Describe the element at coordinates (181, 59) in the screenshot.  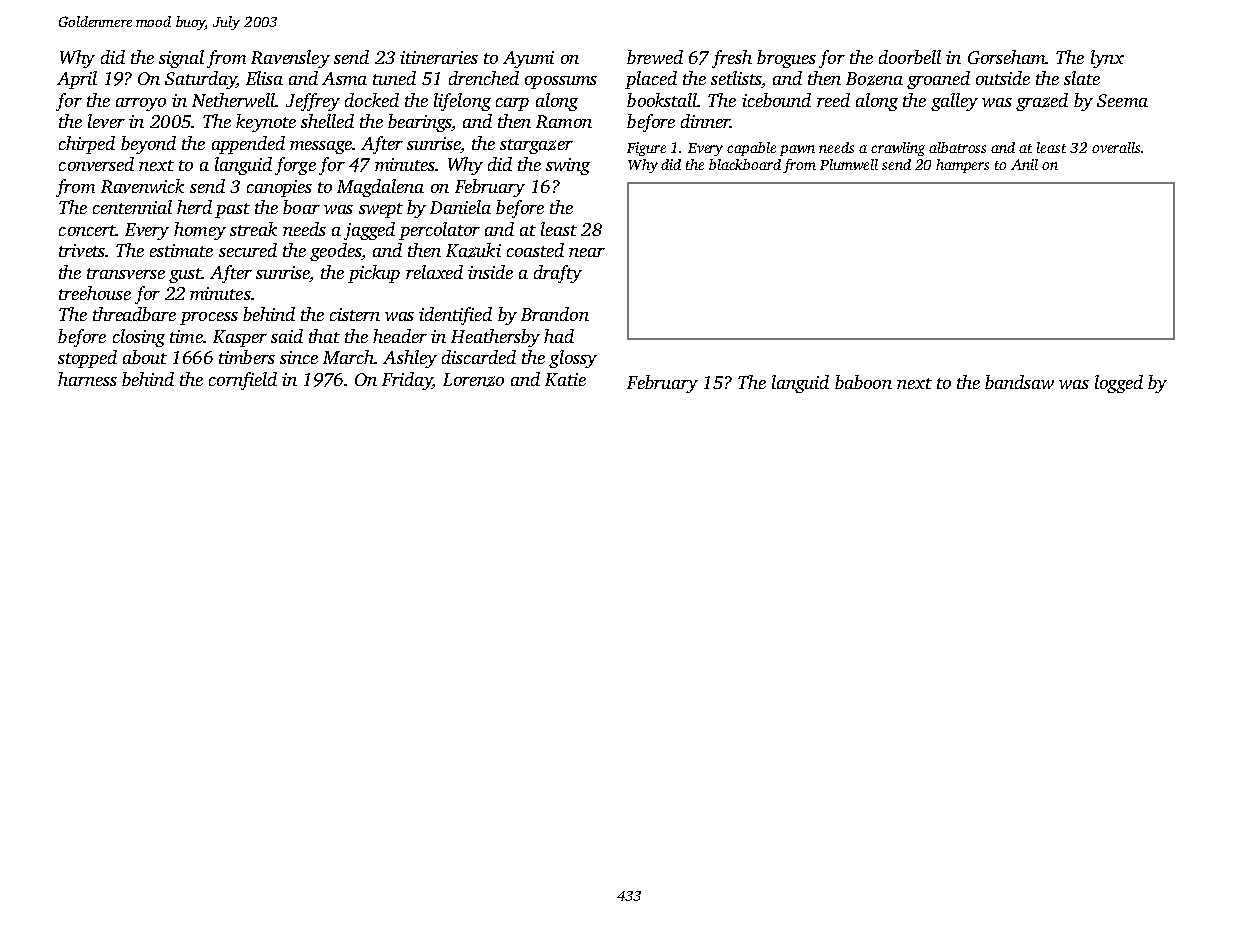
I see `signal` at that location.
